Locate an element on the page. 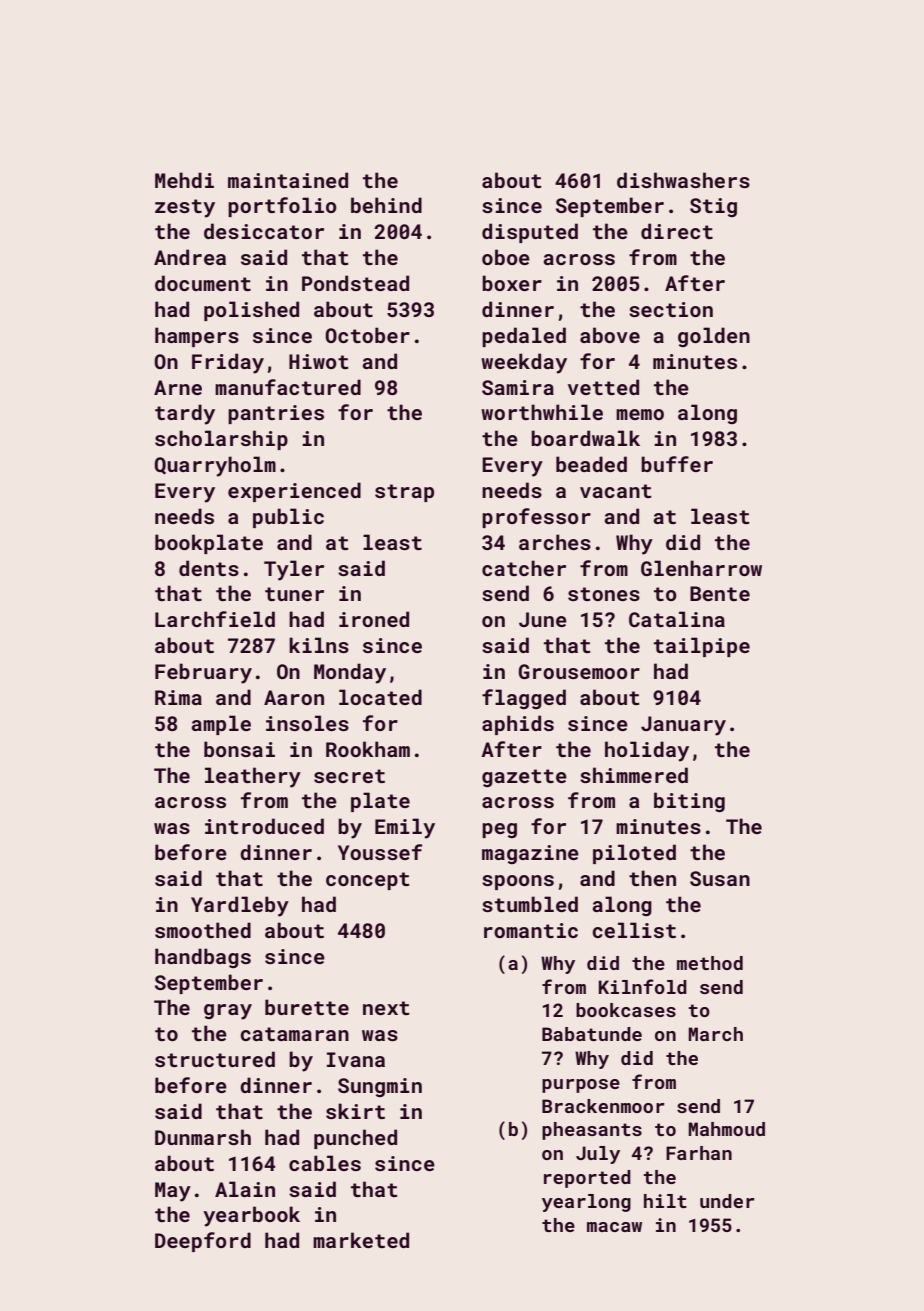 The height and width of the document is (1311, 924). vetted is located at coordinates (603, 387).
